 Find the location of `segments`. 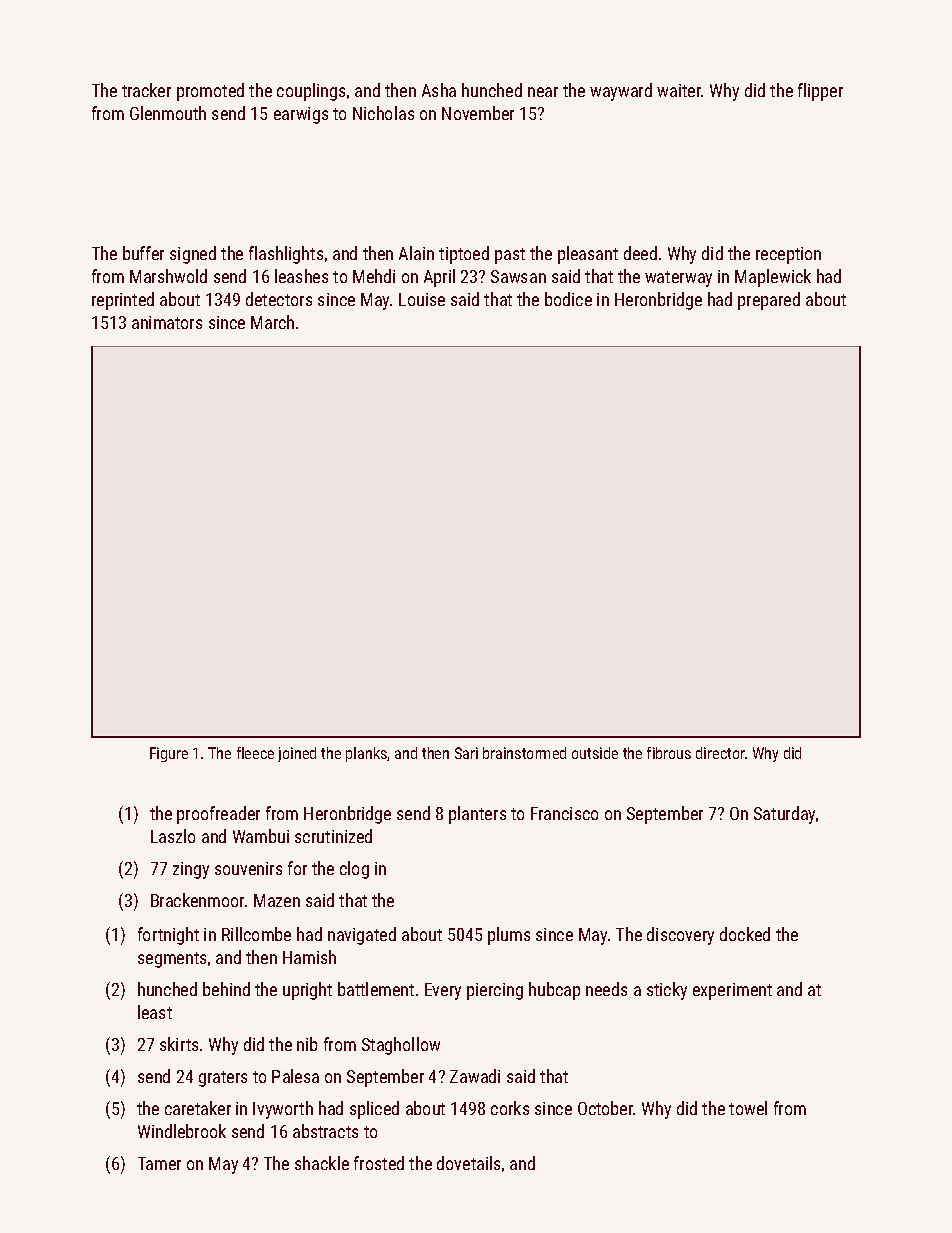

segments is located at coordinates (172, 960).
